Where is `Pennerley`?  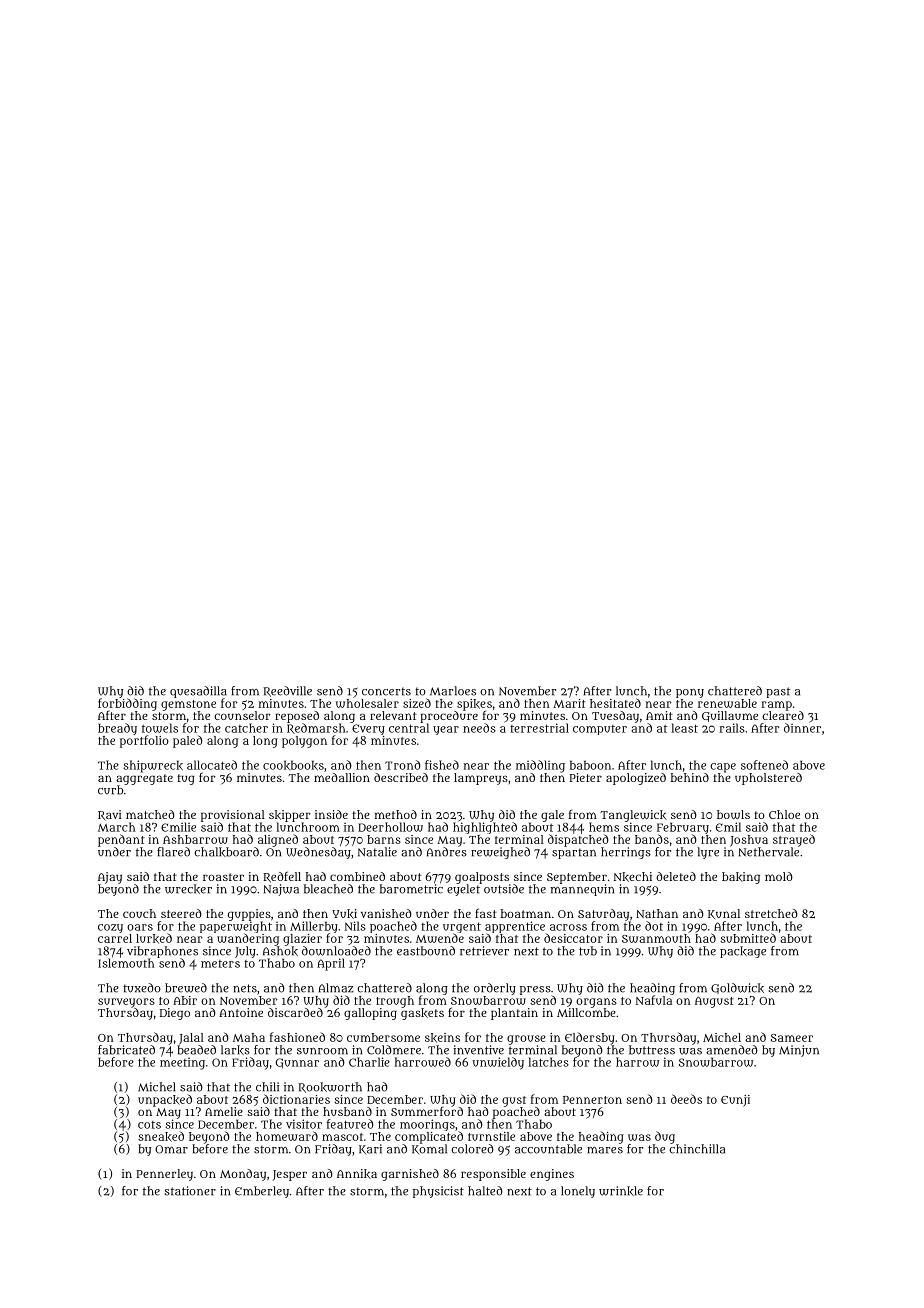 Pennerley is located at coordinates (165, 1175).
